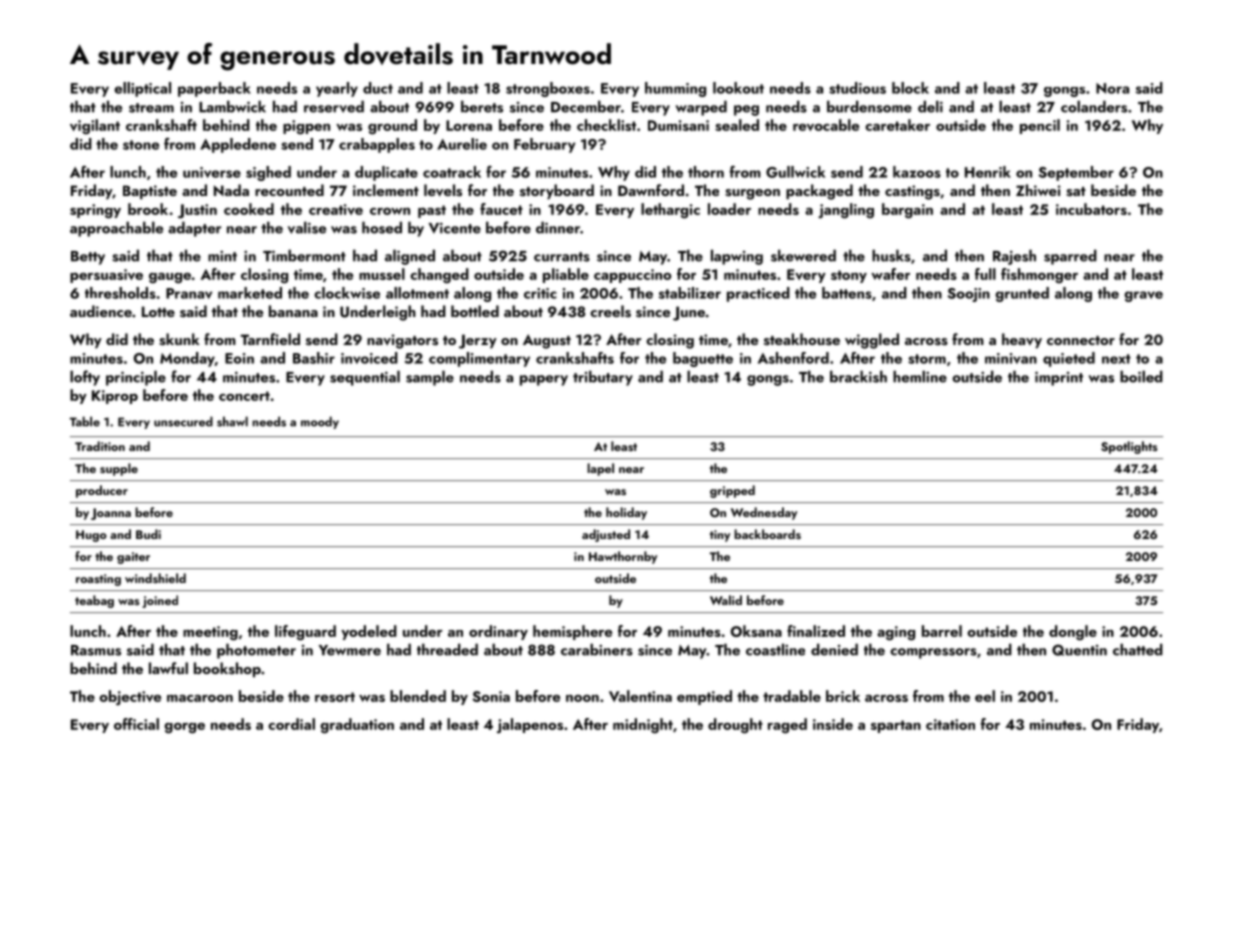  Describe the element at coordinates (729, 209) in the image. I see `loader` at that location.
